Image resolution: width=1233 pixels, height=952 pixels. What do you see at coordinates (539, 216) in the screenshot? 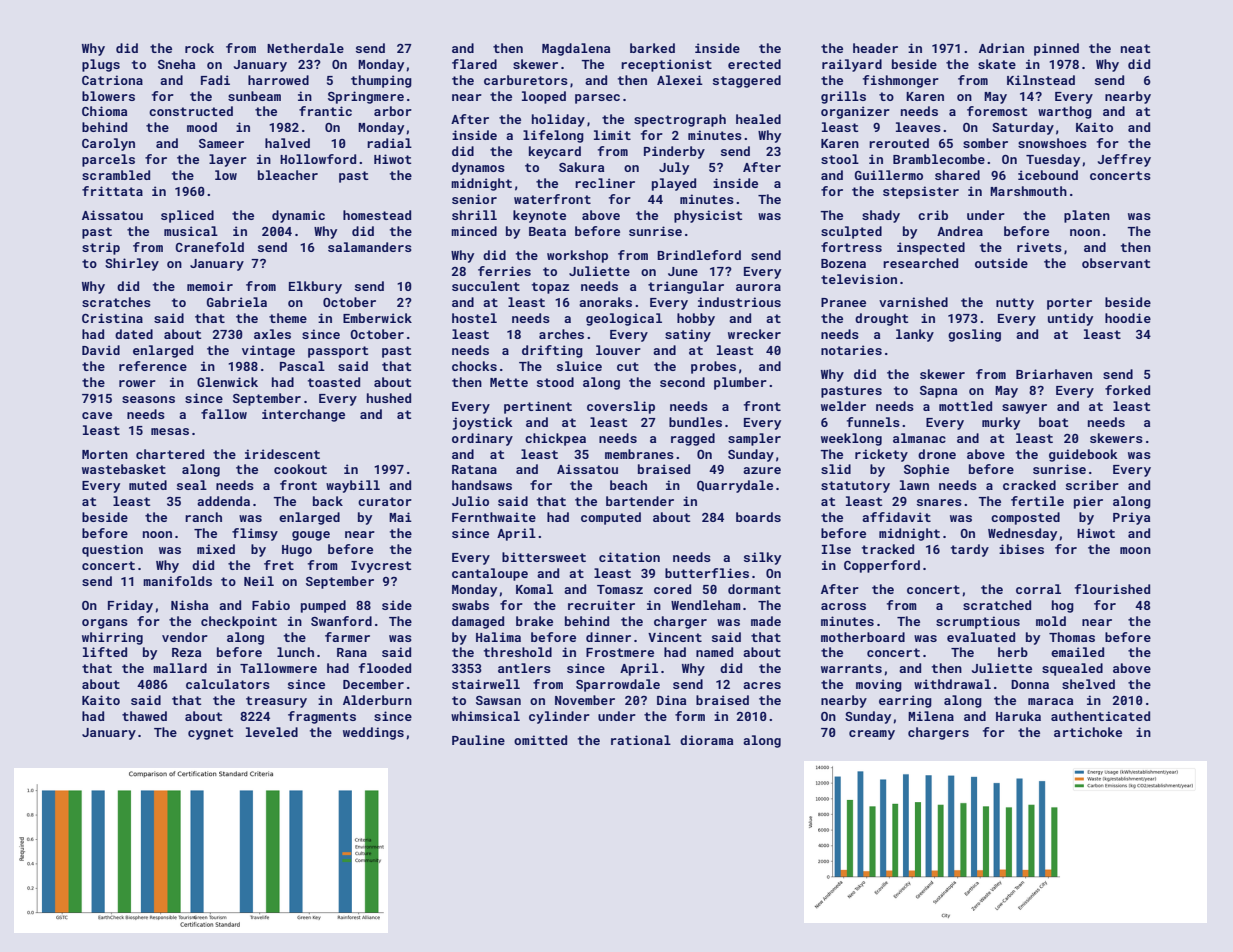
I see `keynote` at bounding box center [539, 216].
